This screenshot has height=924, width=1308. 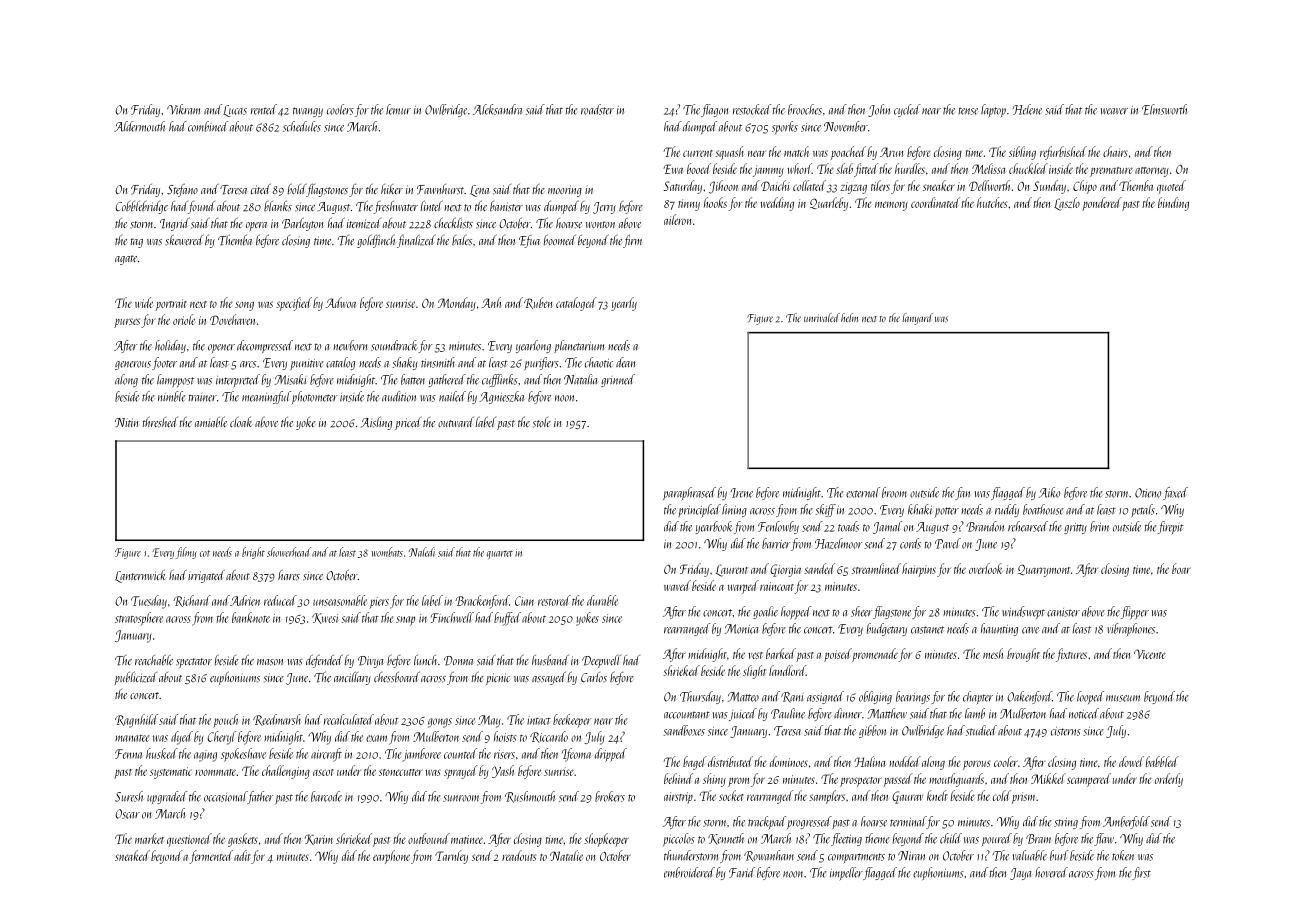 What do you see at coordinates (714, 527) in the screenshot?
I see `yearbook` at bounding box center [714, 527].
